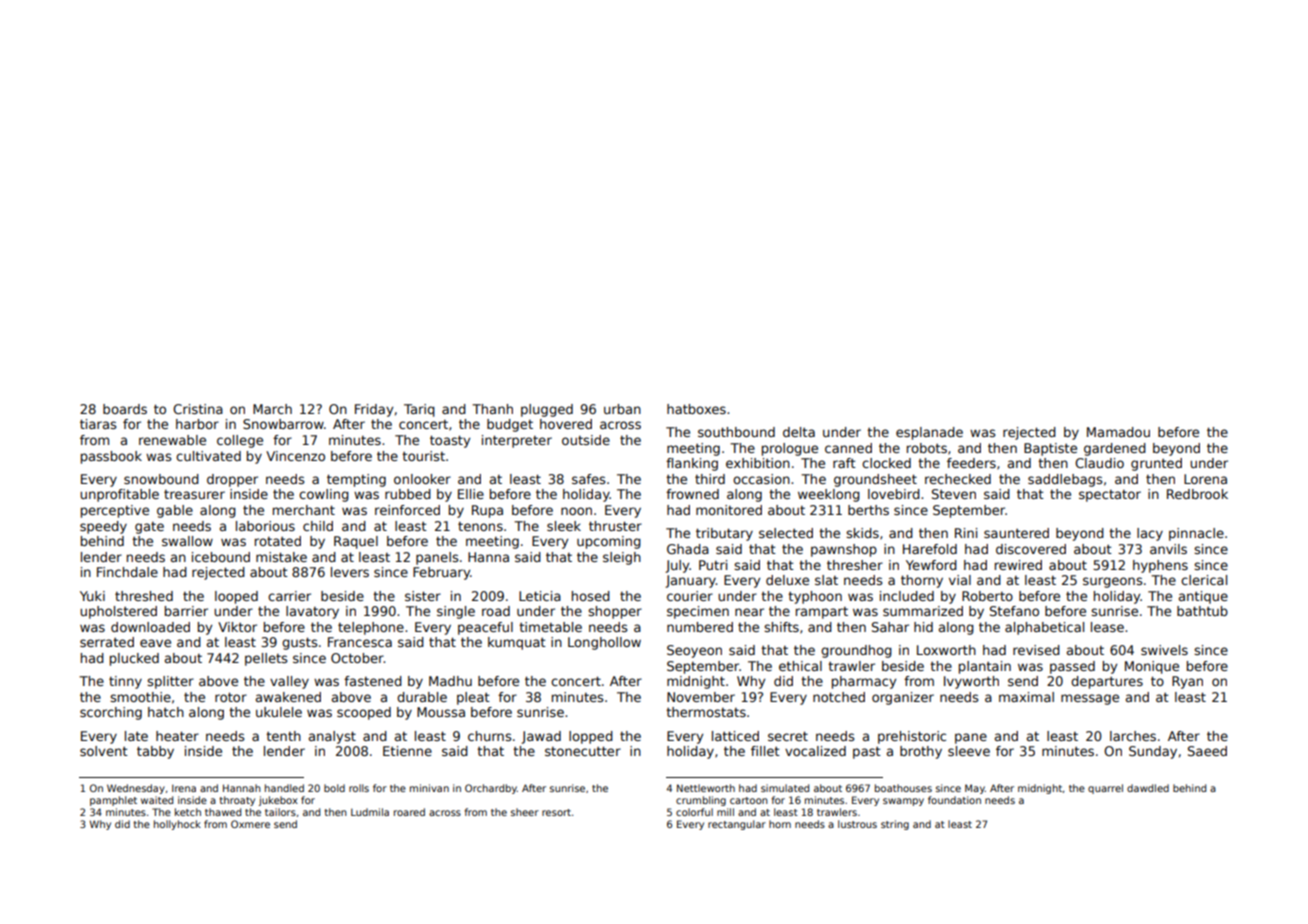 Image resolution: width=1308 pixels, height=924 pixels. I want to click on rectangular, so click(737, 825).
